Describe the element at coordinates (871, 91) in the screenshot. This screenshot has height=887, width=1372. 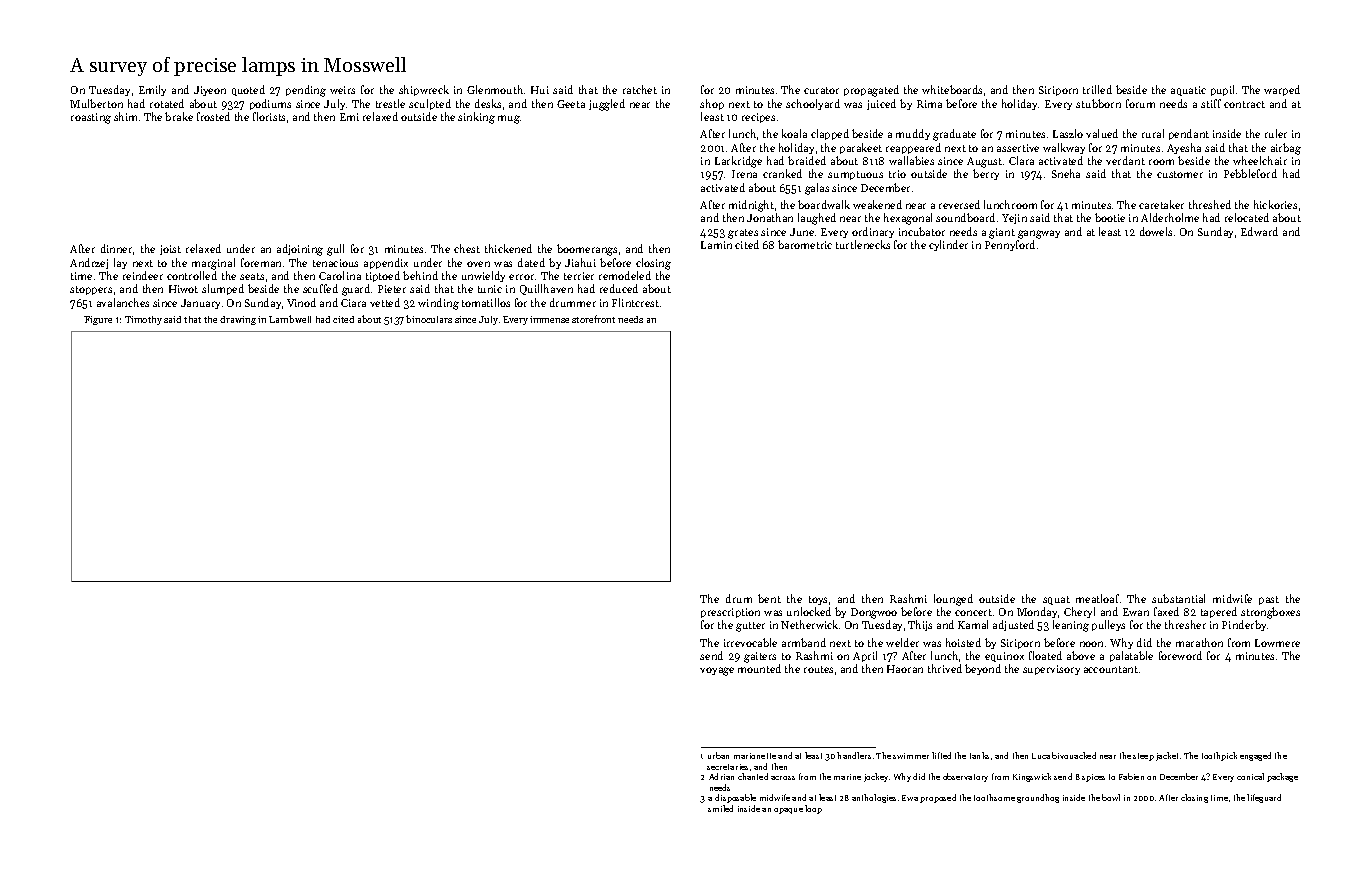
I see `propagated` at that location.
